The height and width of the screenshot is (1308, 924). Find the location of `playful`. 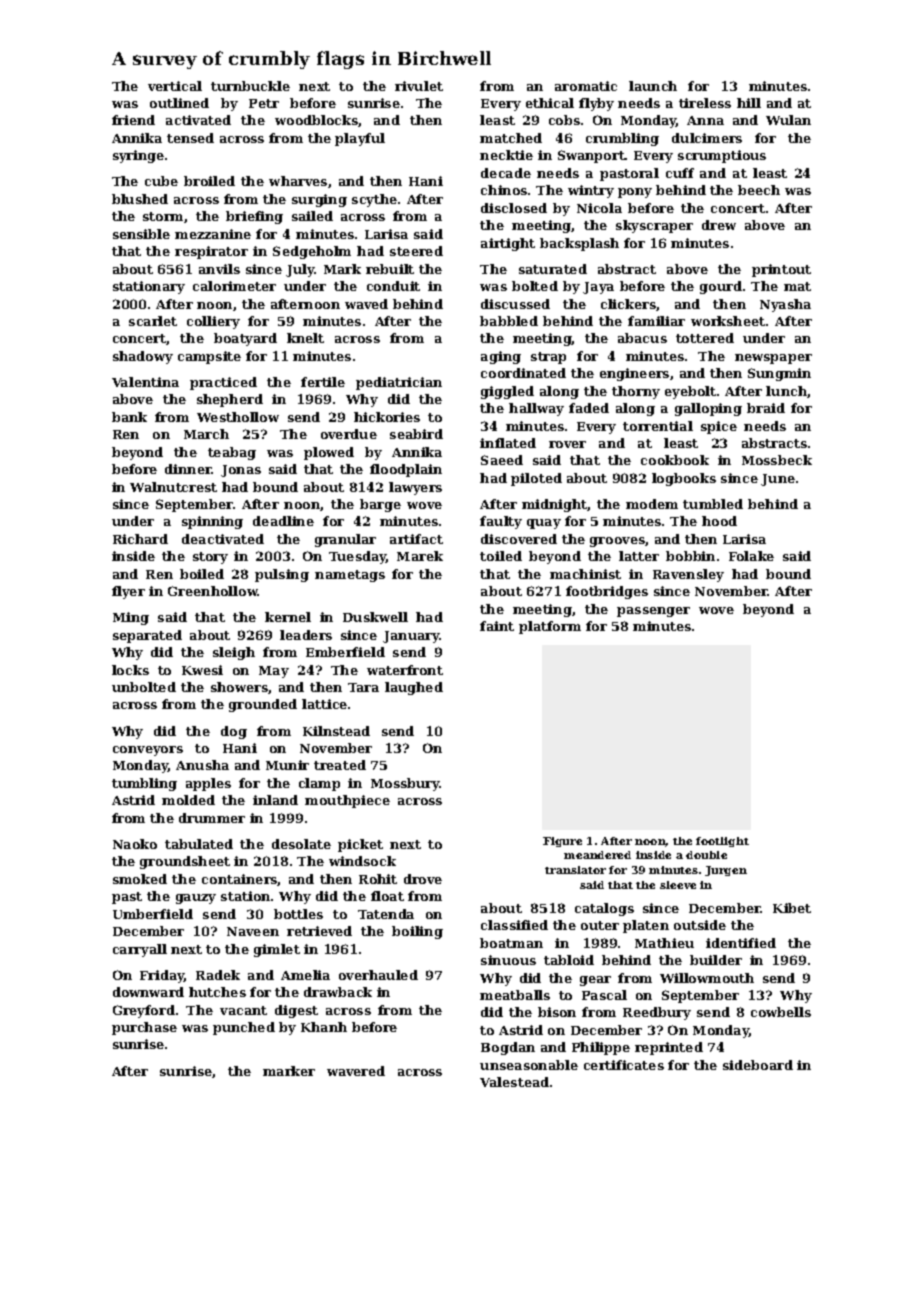

playful is located at coordinates (360, 139).
